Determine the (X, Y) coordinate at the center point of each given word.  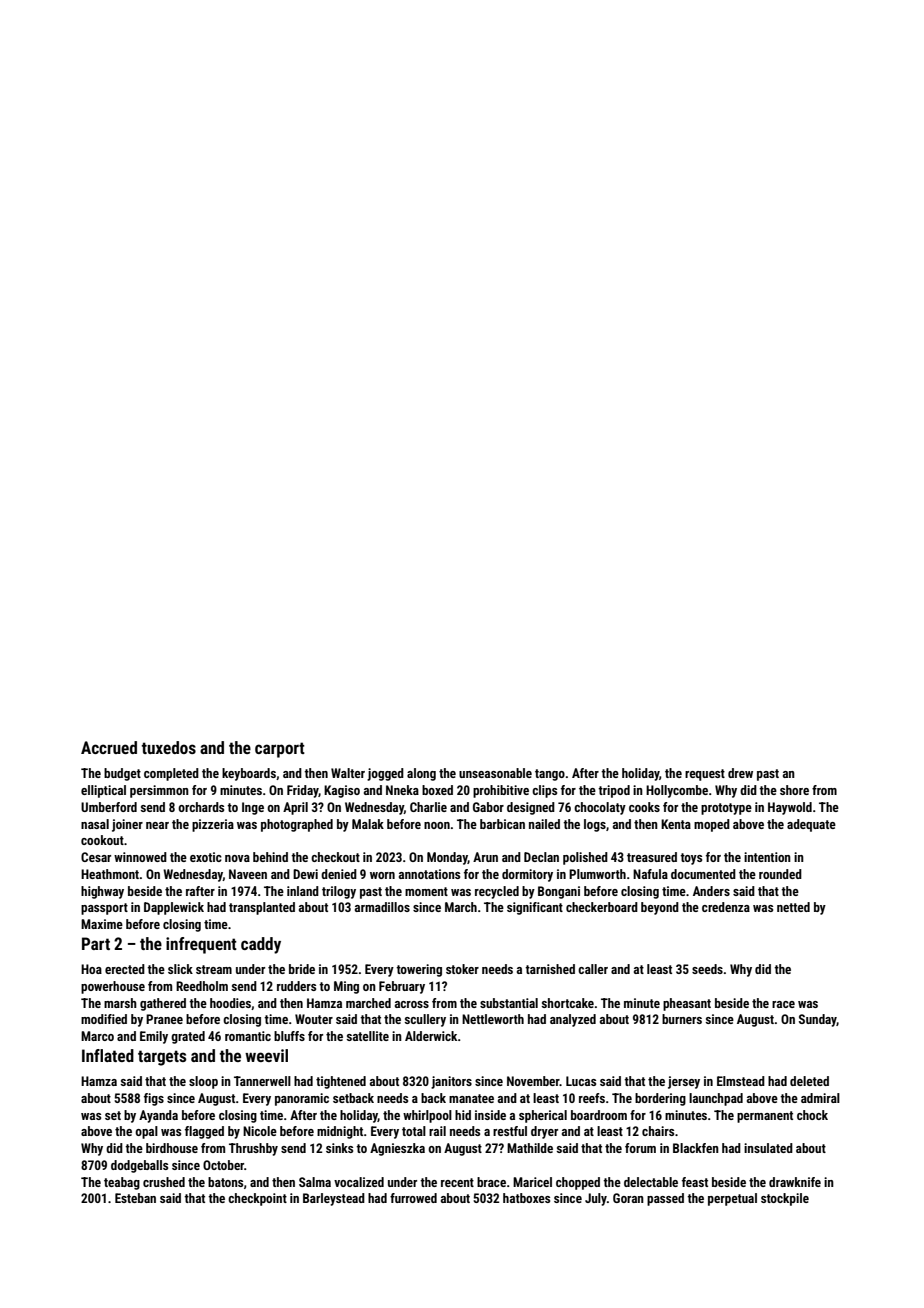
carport (280, 750)
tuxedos (169, 747)
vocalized (359, 1182)
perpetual (732, 1199)
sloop (203, 1082)
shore (794, 790)
